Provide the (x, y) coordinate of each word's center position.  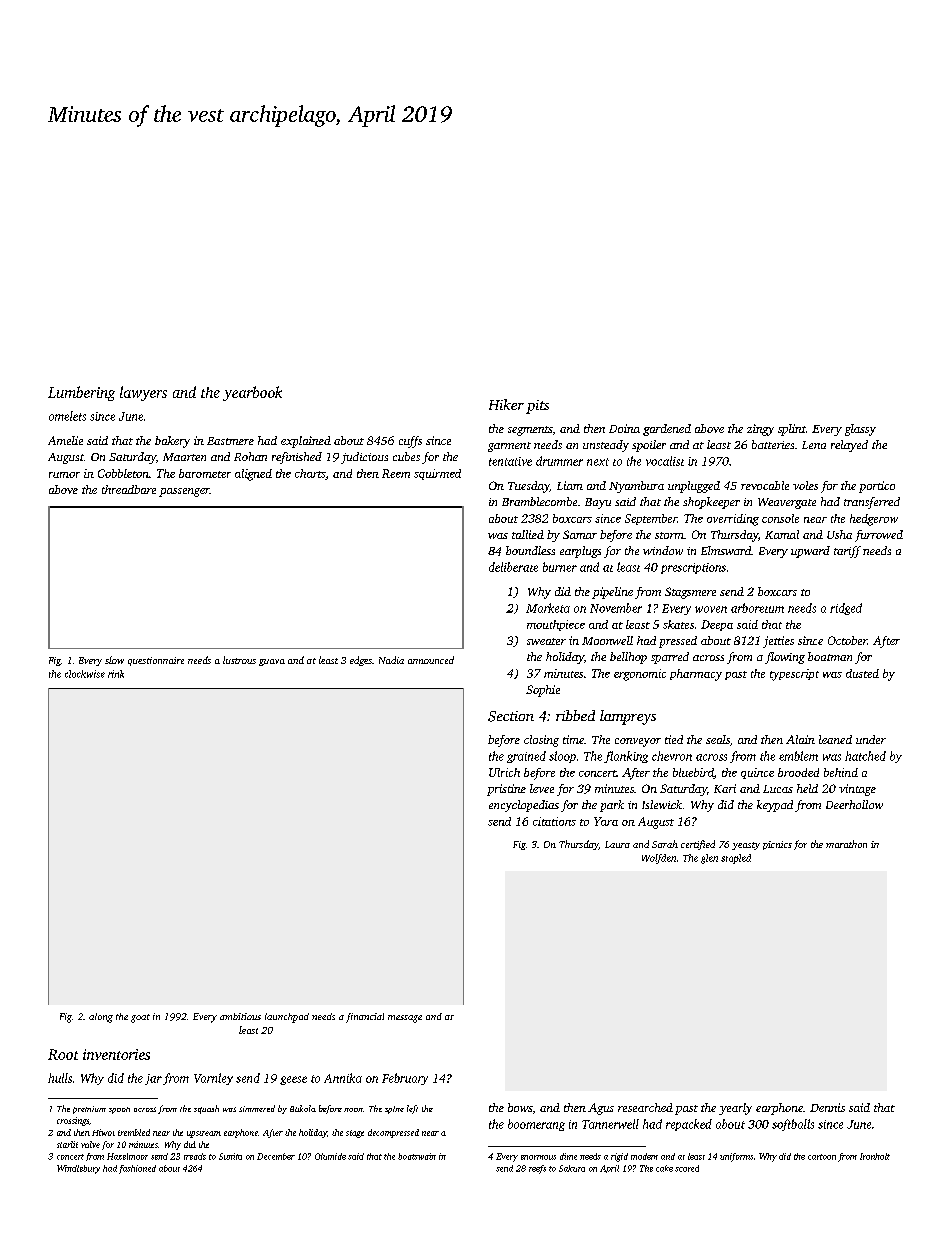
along (101, 1018)
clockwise (85, 674)
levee (542, 788)
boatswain (417, 1156)
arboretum (757, 608)
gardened (667, 430)
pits (537, 407)
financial (365, 1018)
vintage (857, 790)
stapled (736, 859)
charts (310, 473)
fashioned (137, 1169)
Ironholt (875, 1156)
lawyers (143, 393)
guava (272, 662)
